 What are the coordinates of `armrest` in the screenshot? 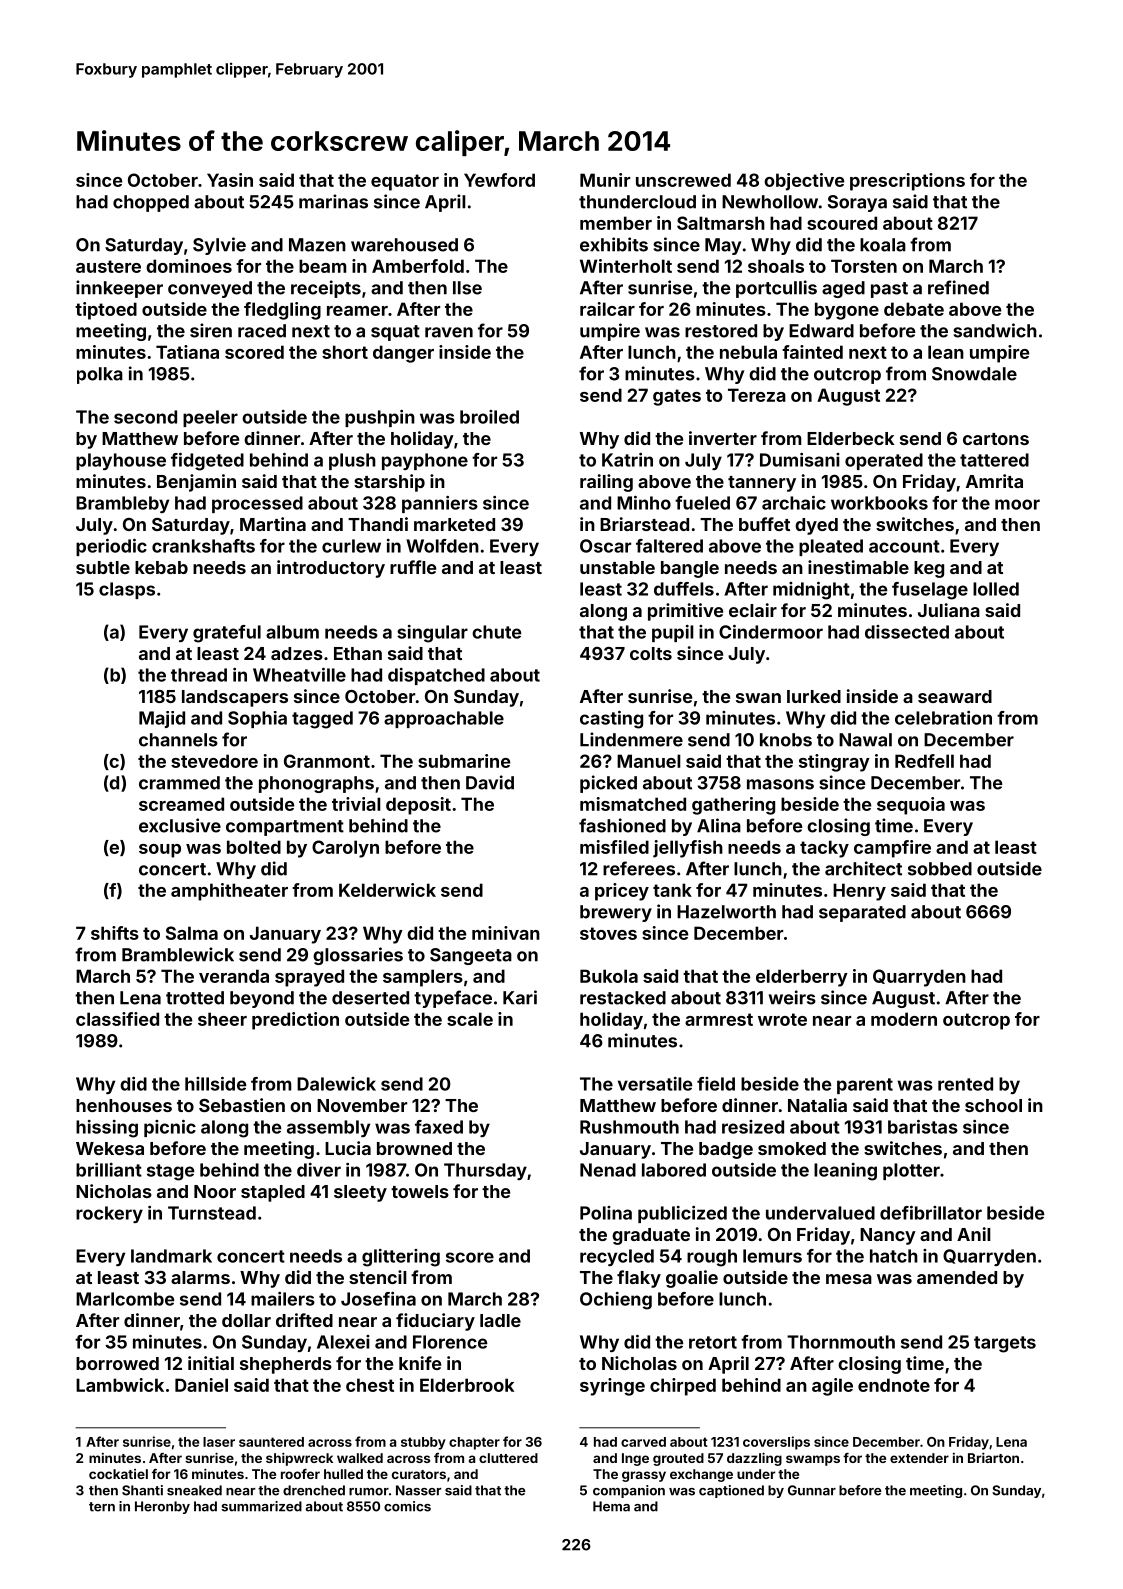 It's located at (719, 1019).
